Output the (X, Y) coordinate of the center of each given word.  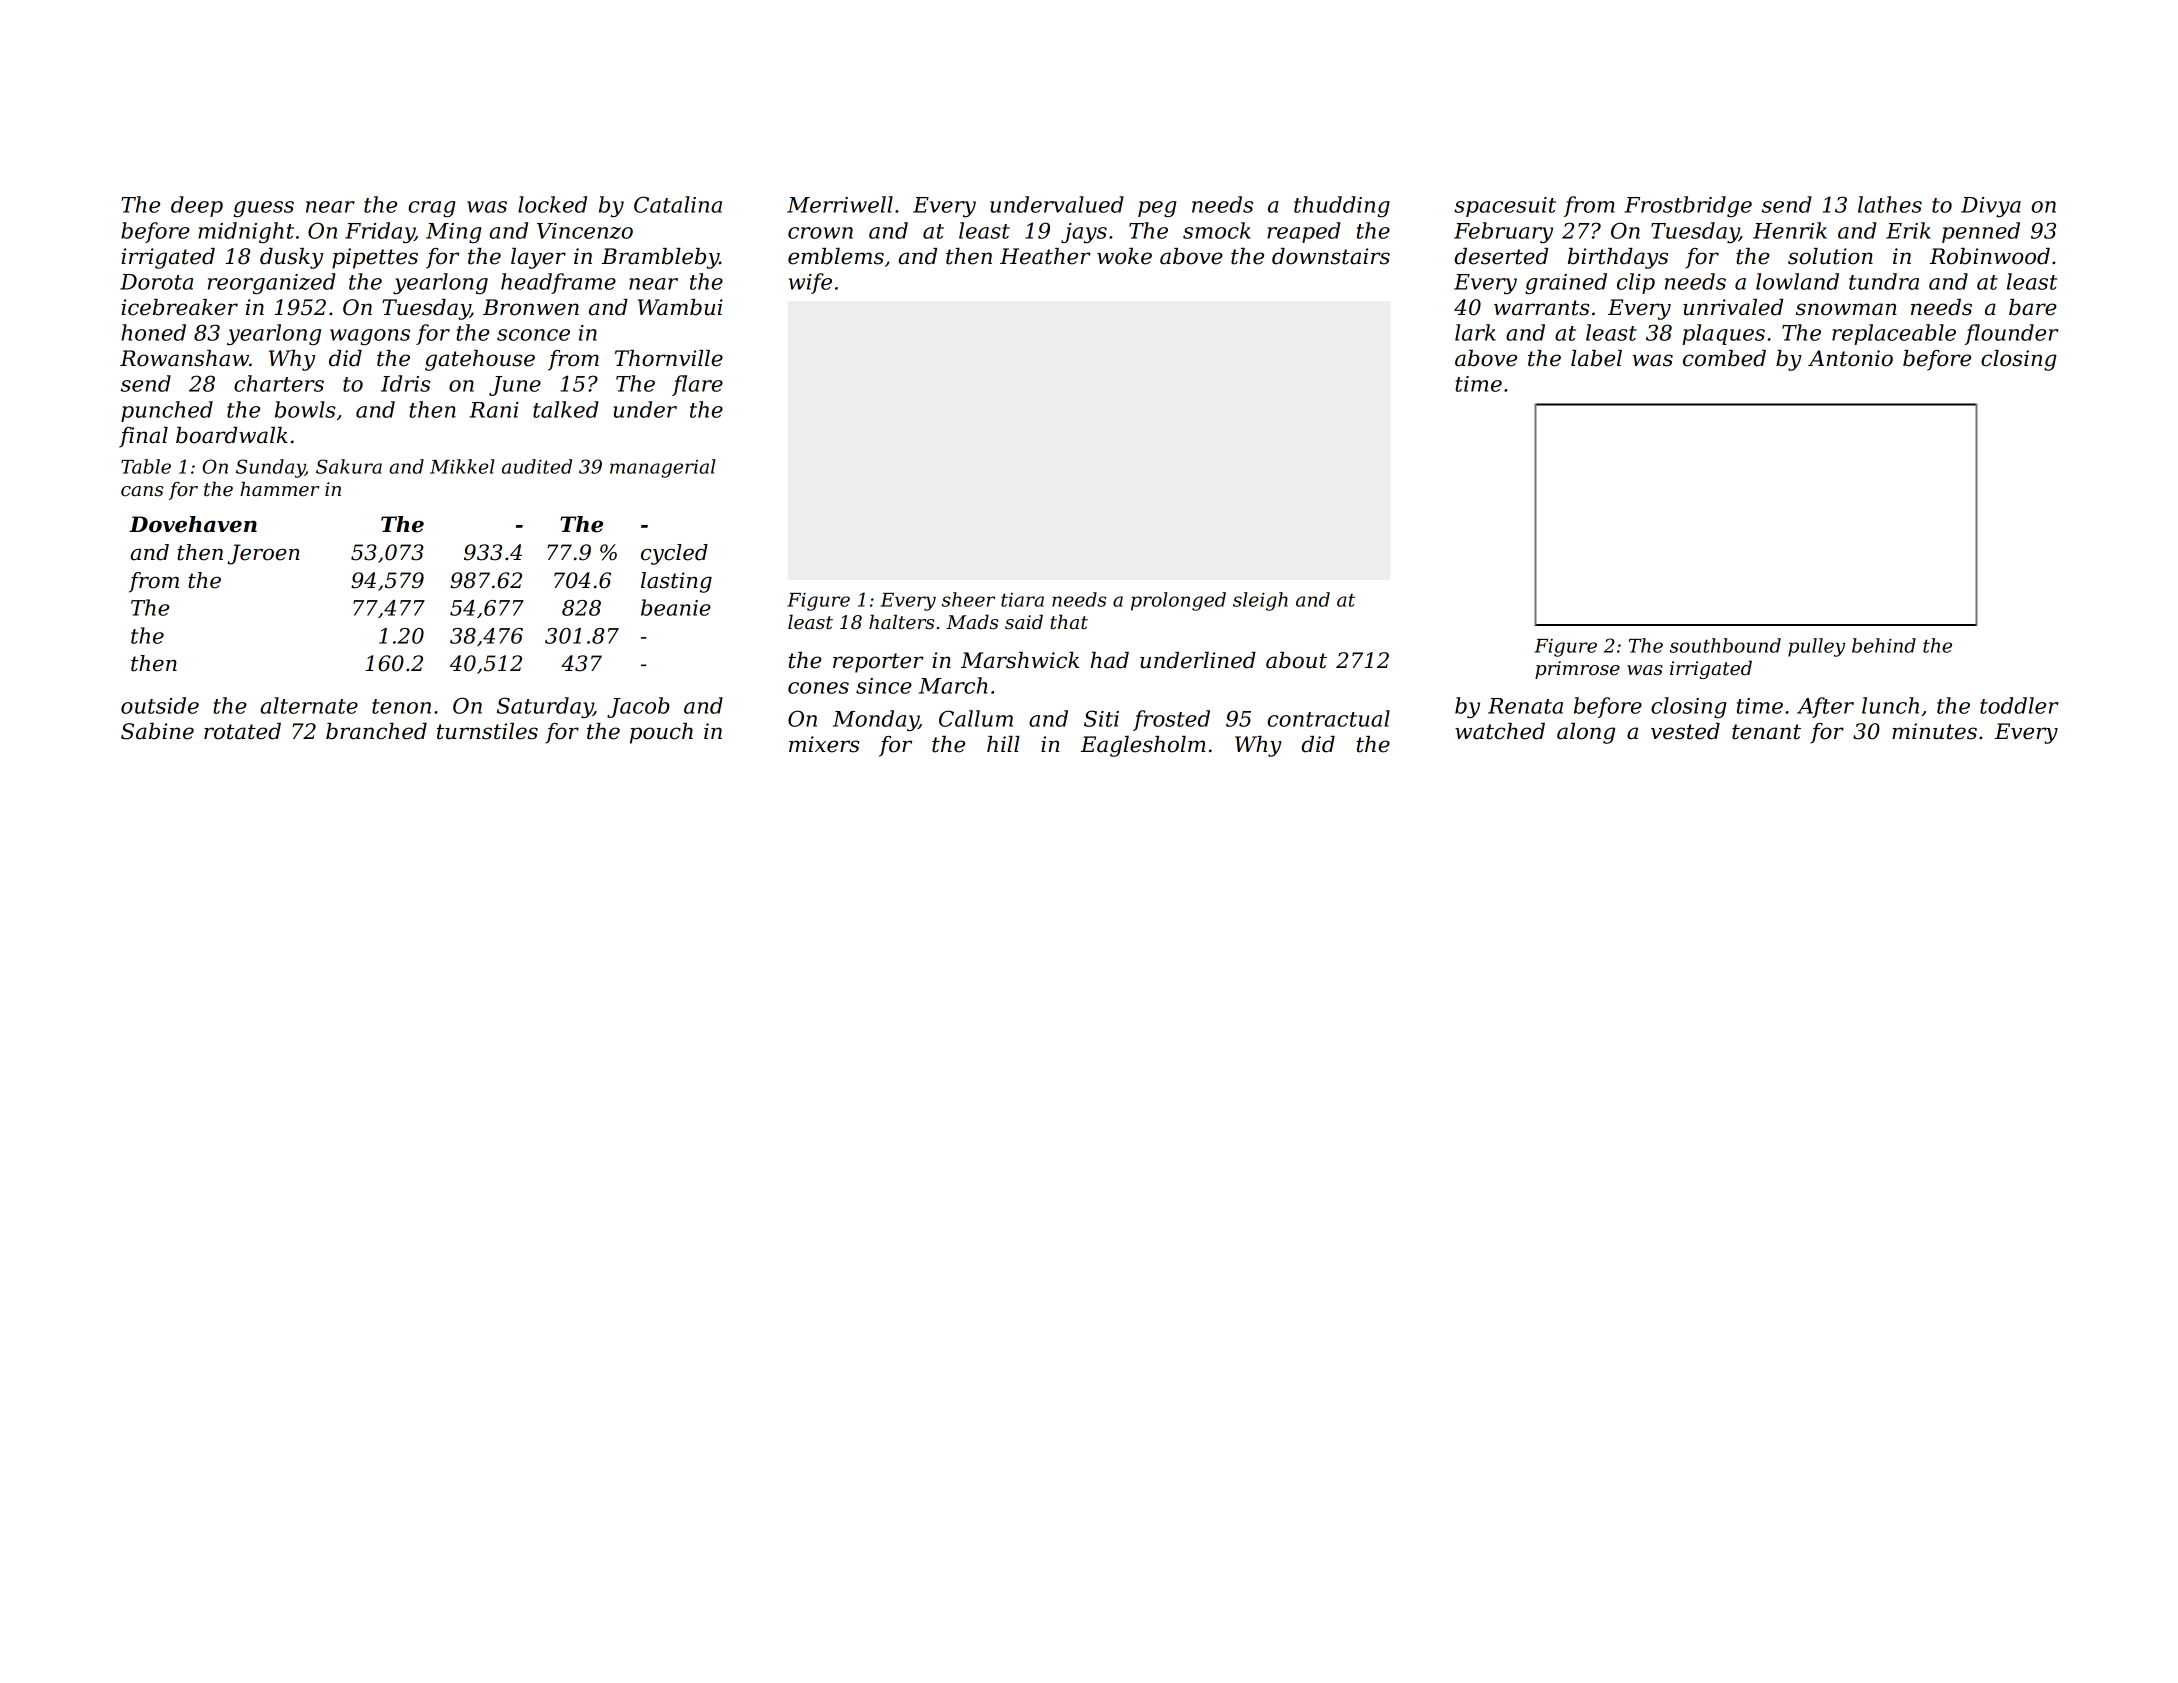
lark (1475, 332)
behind (1884, 645)
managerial (663, 468)
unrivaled (1733, 307)
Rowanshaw (184, 358)
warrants (1541, 308)
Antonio (1850, 358)
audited (537, 466)
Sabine (157, 731)
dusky (291, 258)
